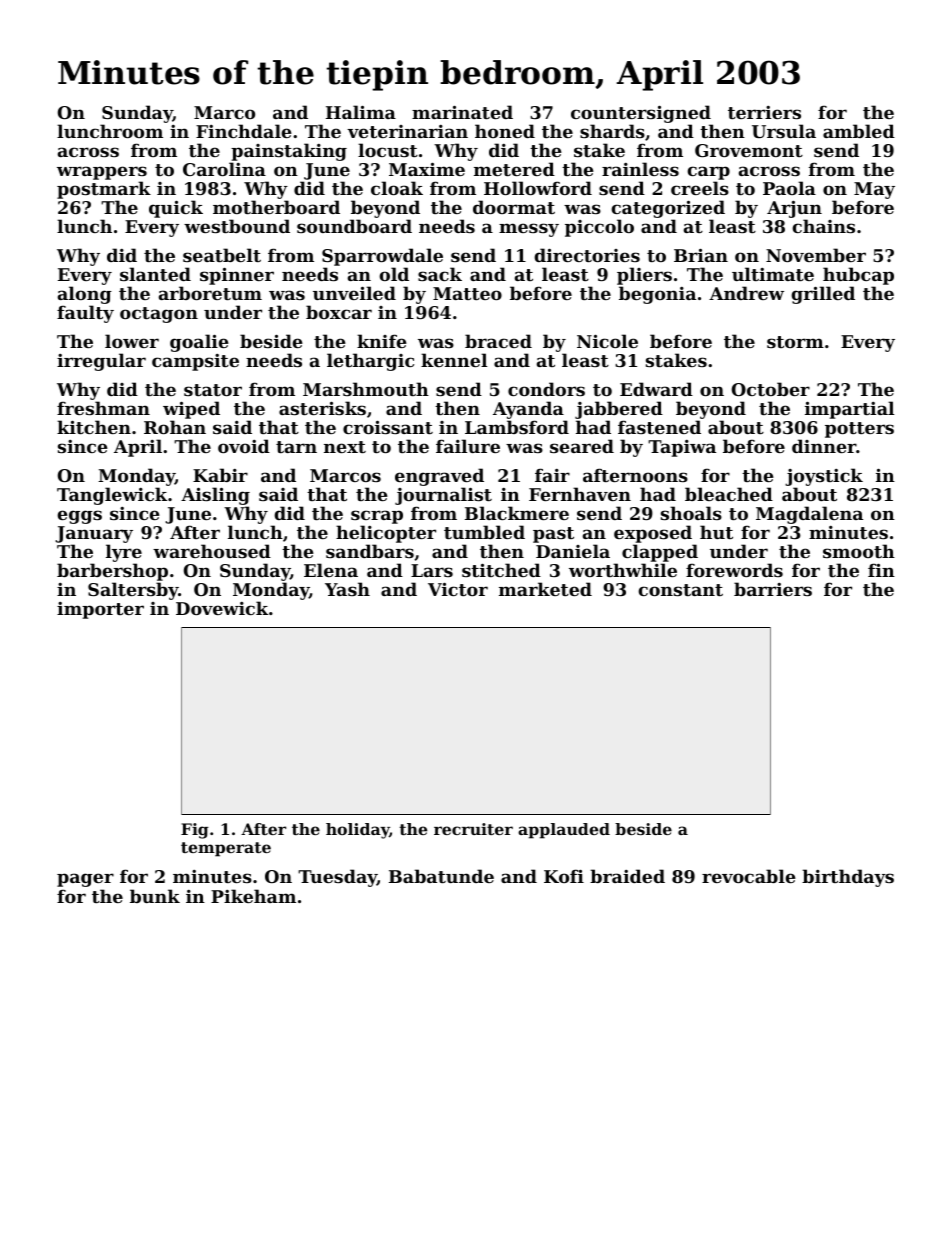  I want to click on importer, so click(100, 610).
